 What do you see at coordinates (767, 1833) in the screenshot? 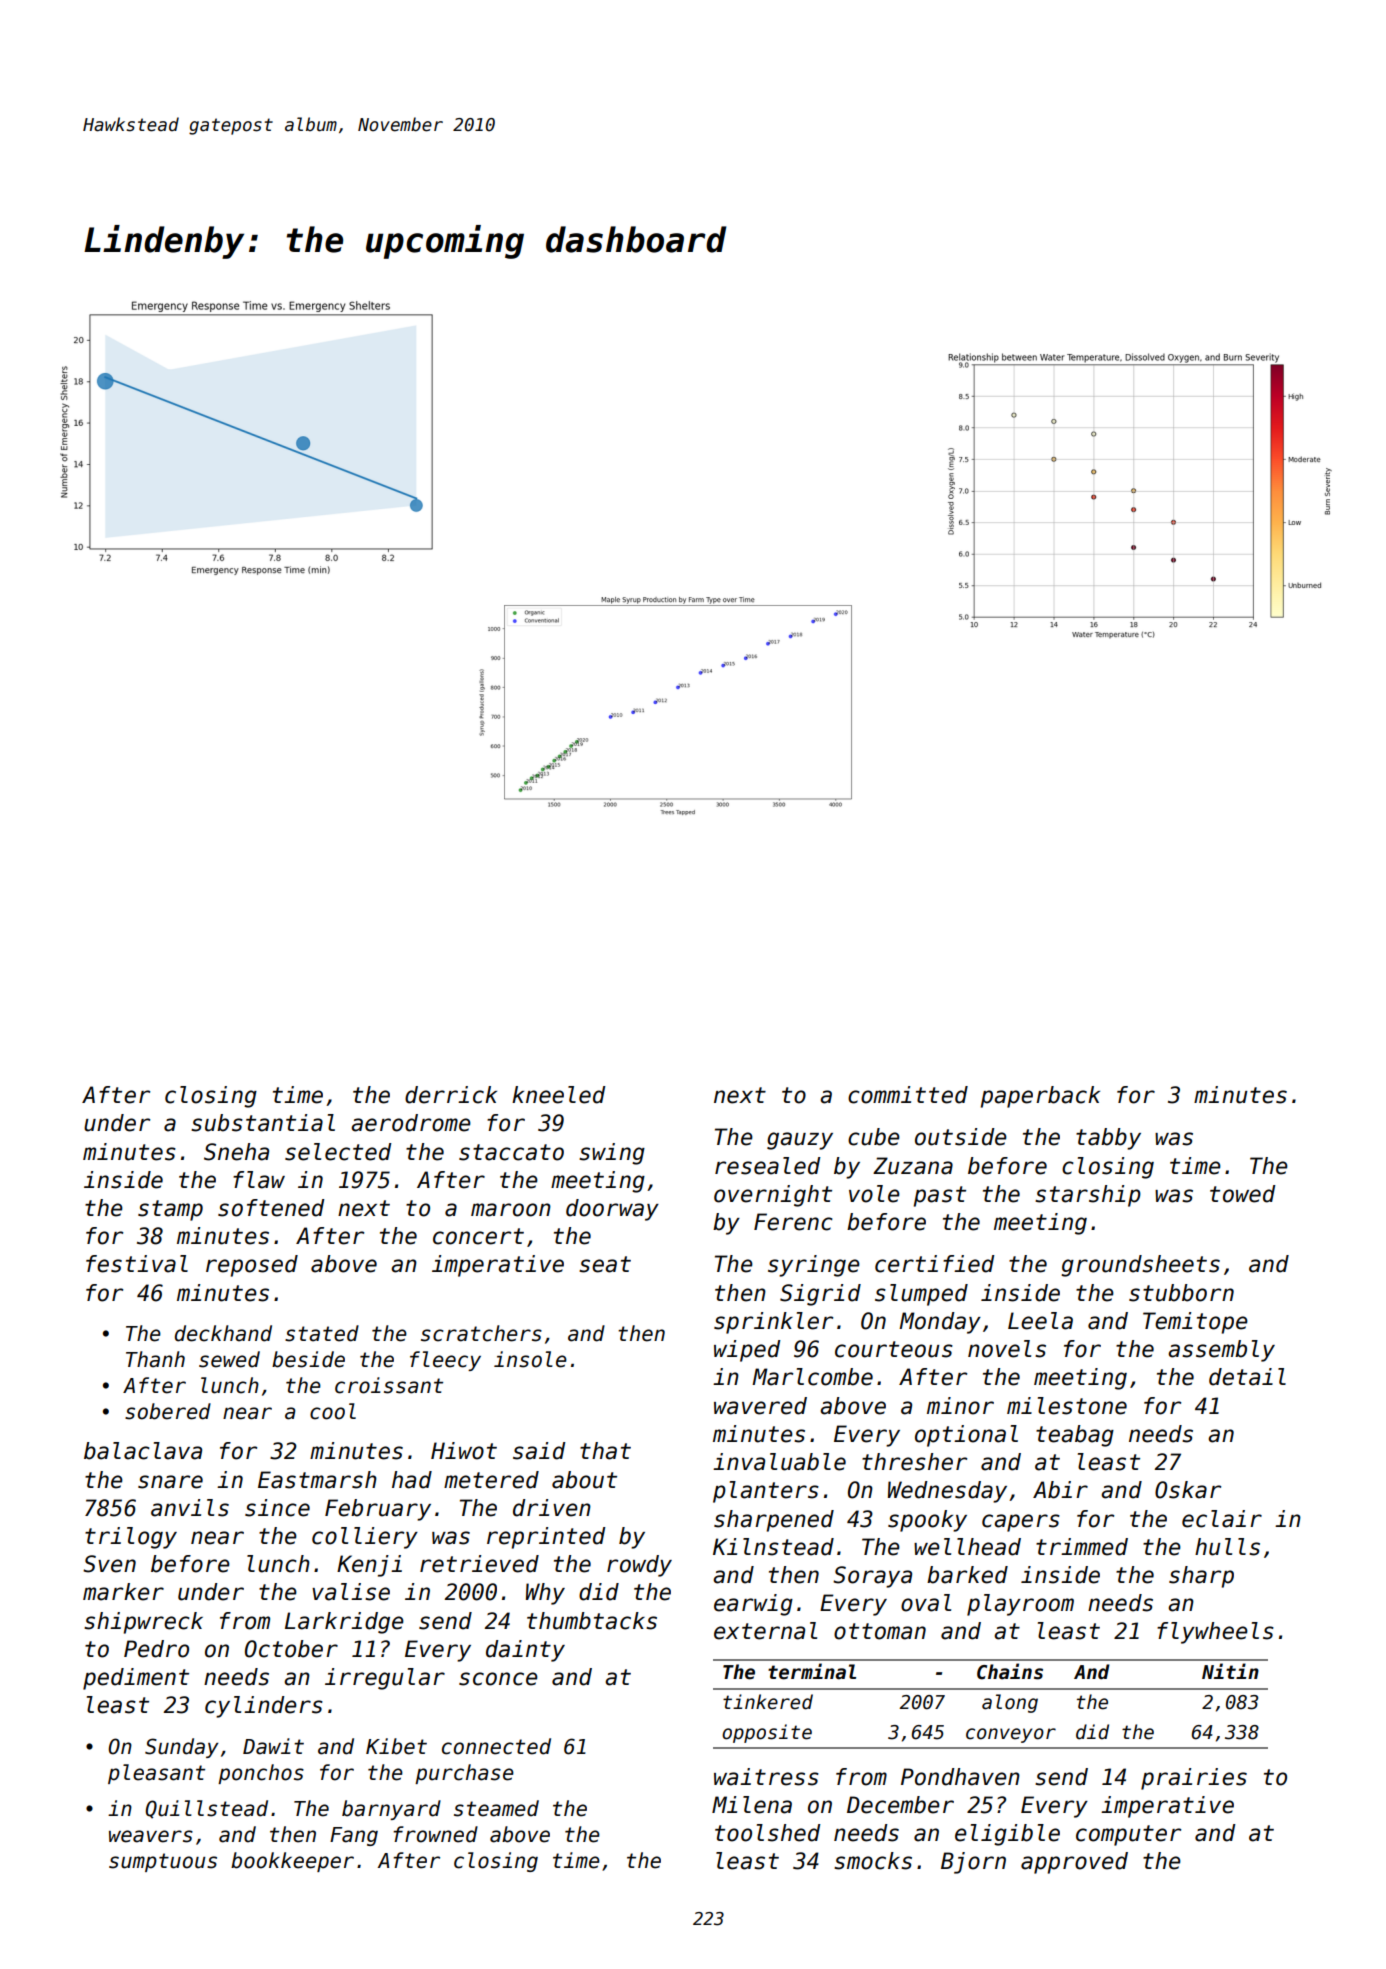
I see `toolshed` at bounding box center [767, 1833].
